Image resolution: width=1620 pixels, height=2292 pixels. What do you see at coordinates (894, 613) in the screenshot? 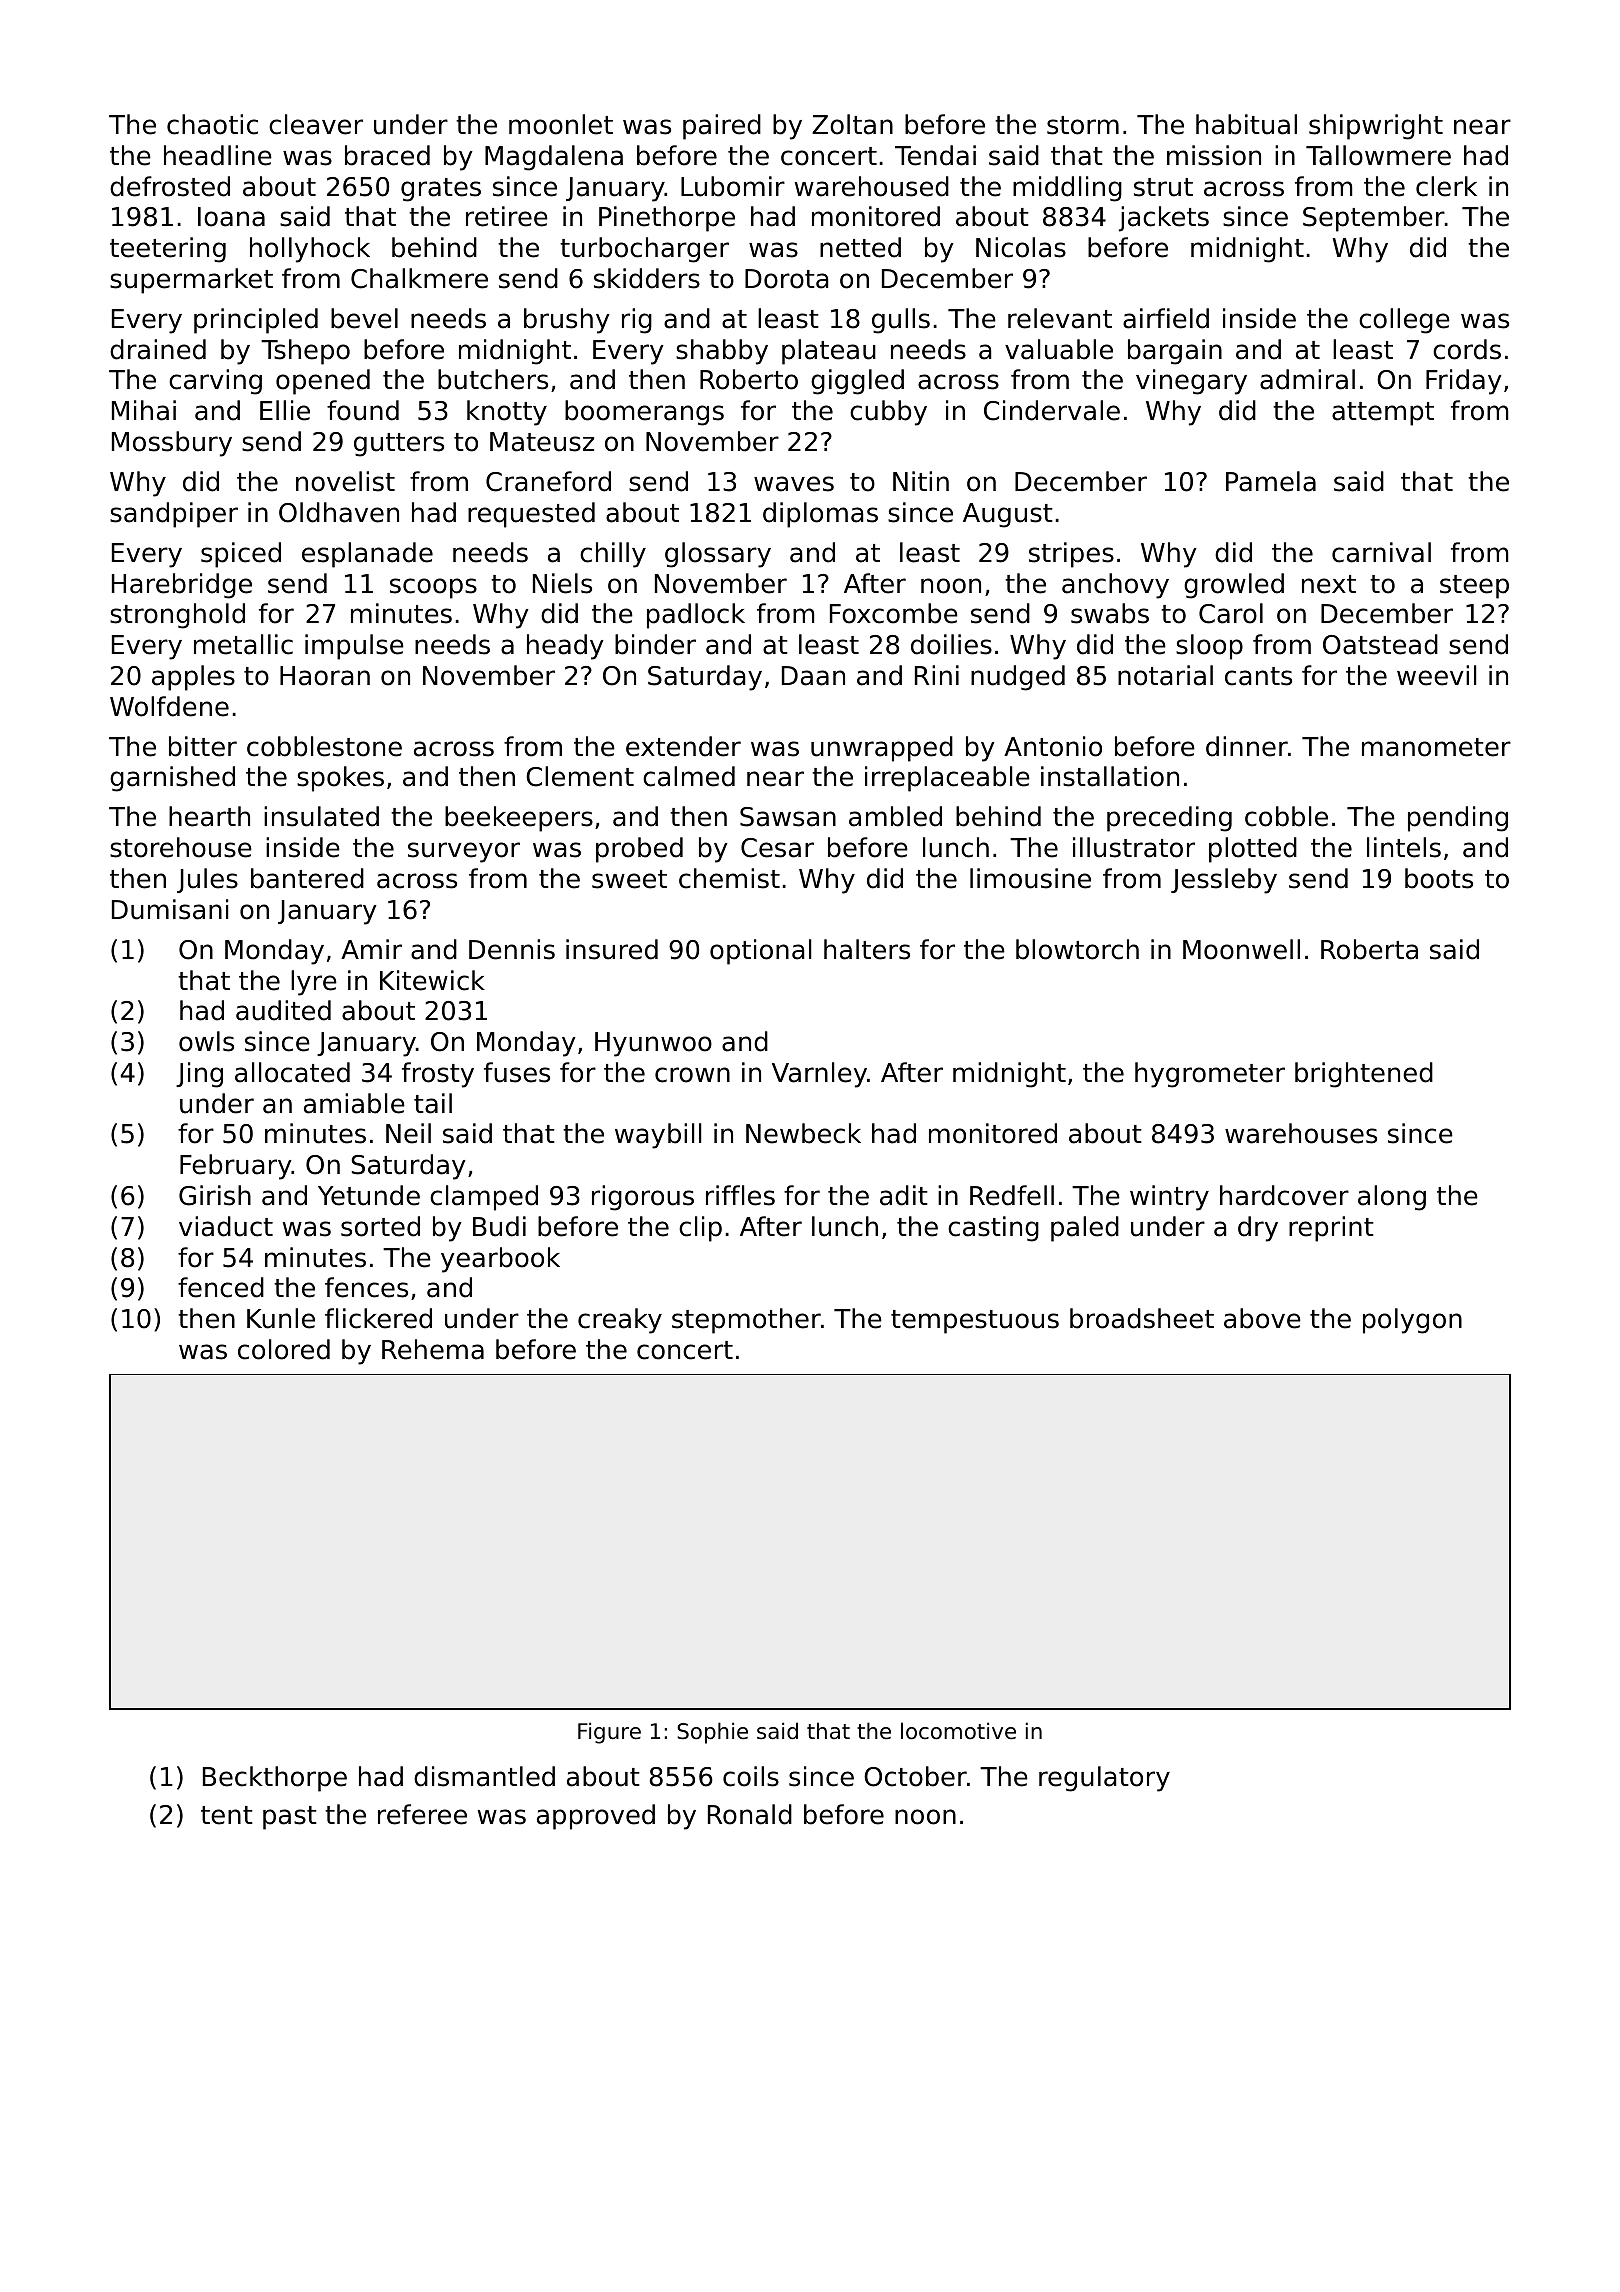
I see `Foxcombe` at bounding box center [894, 613].
